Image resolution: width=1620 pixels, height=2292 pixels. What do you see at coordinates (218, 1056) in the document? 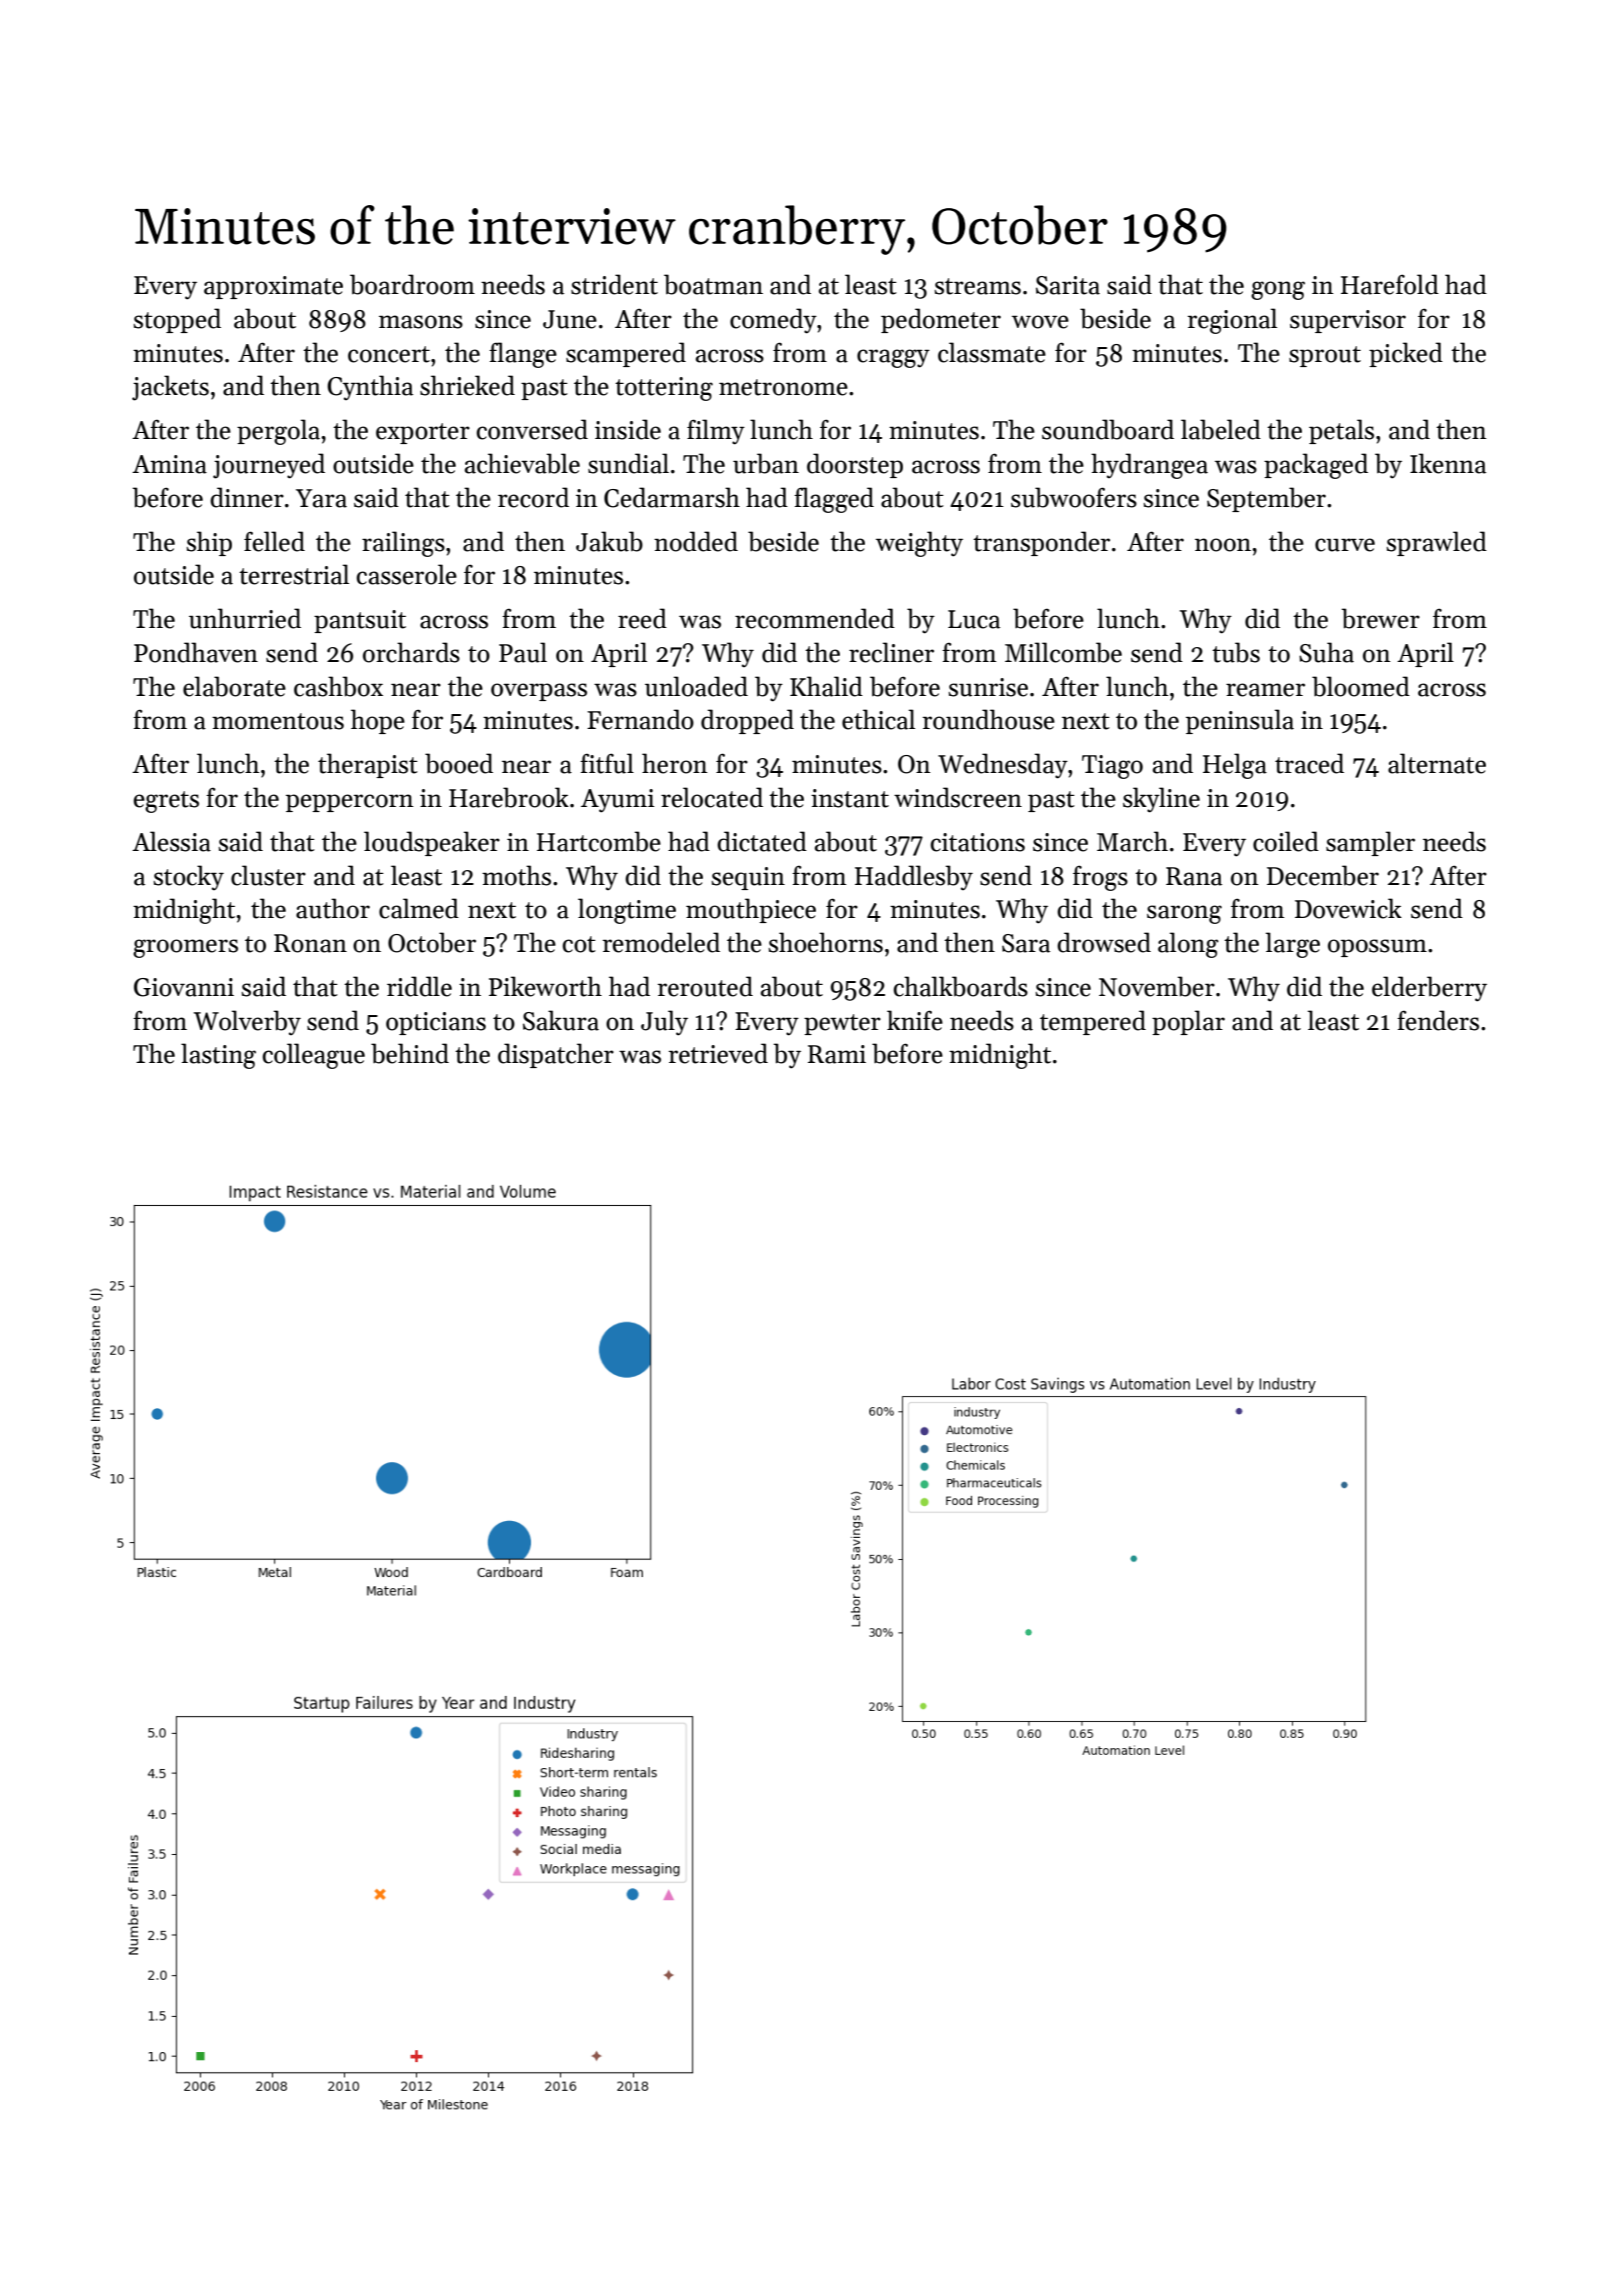
I see `lasting` at bounding box center [218, 1056].
